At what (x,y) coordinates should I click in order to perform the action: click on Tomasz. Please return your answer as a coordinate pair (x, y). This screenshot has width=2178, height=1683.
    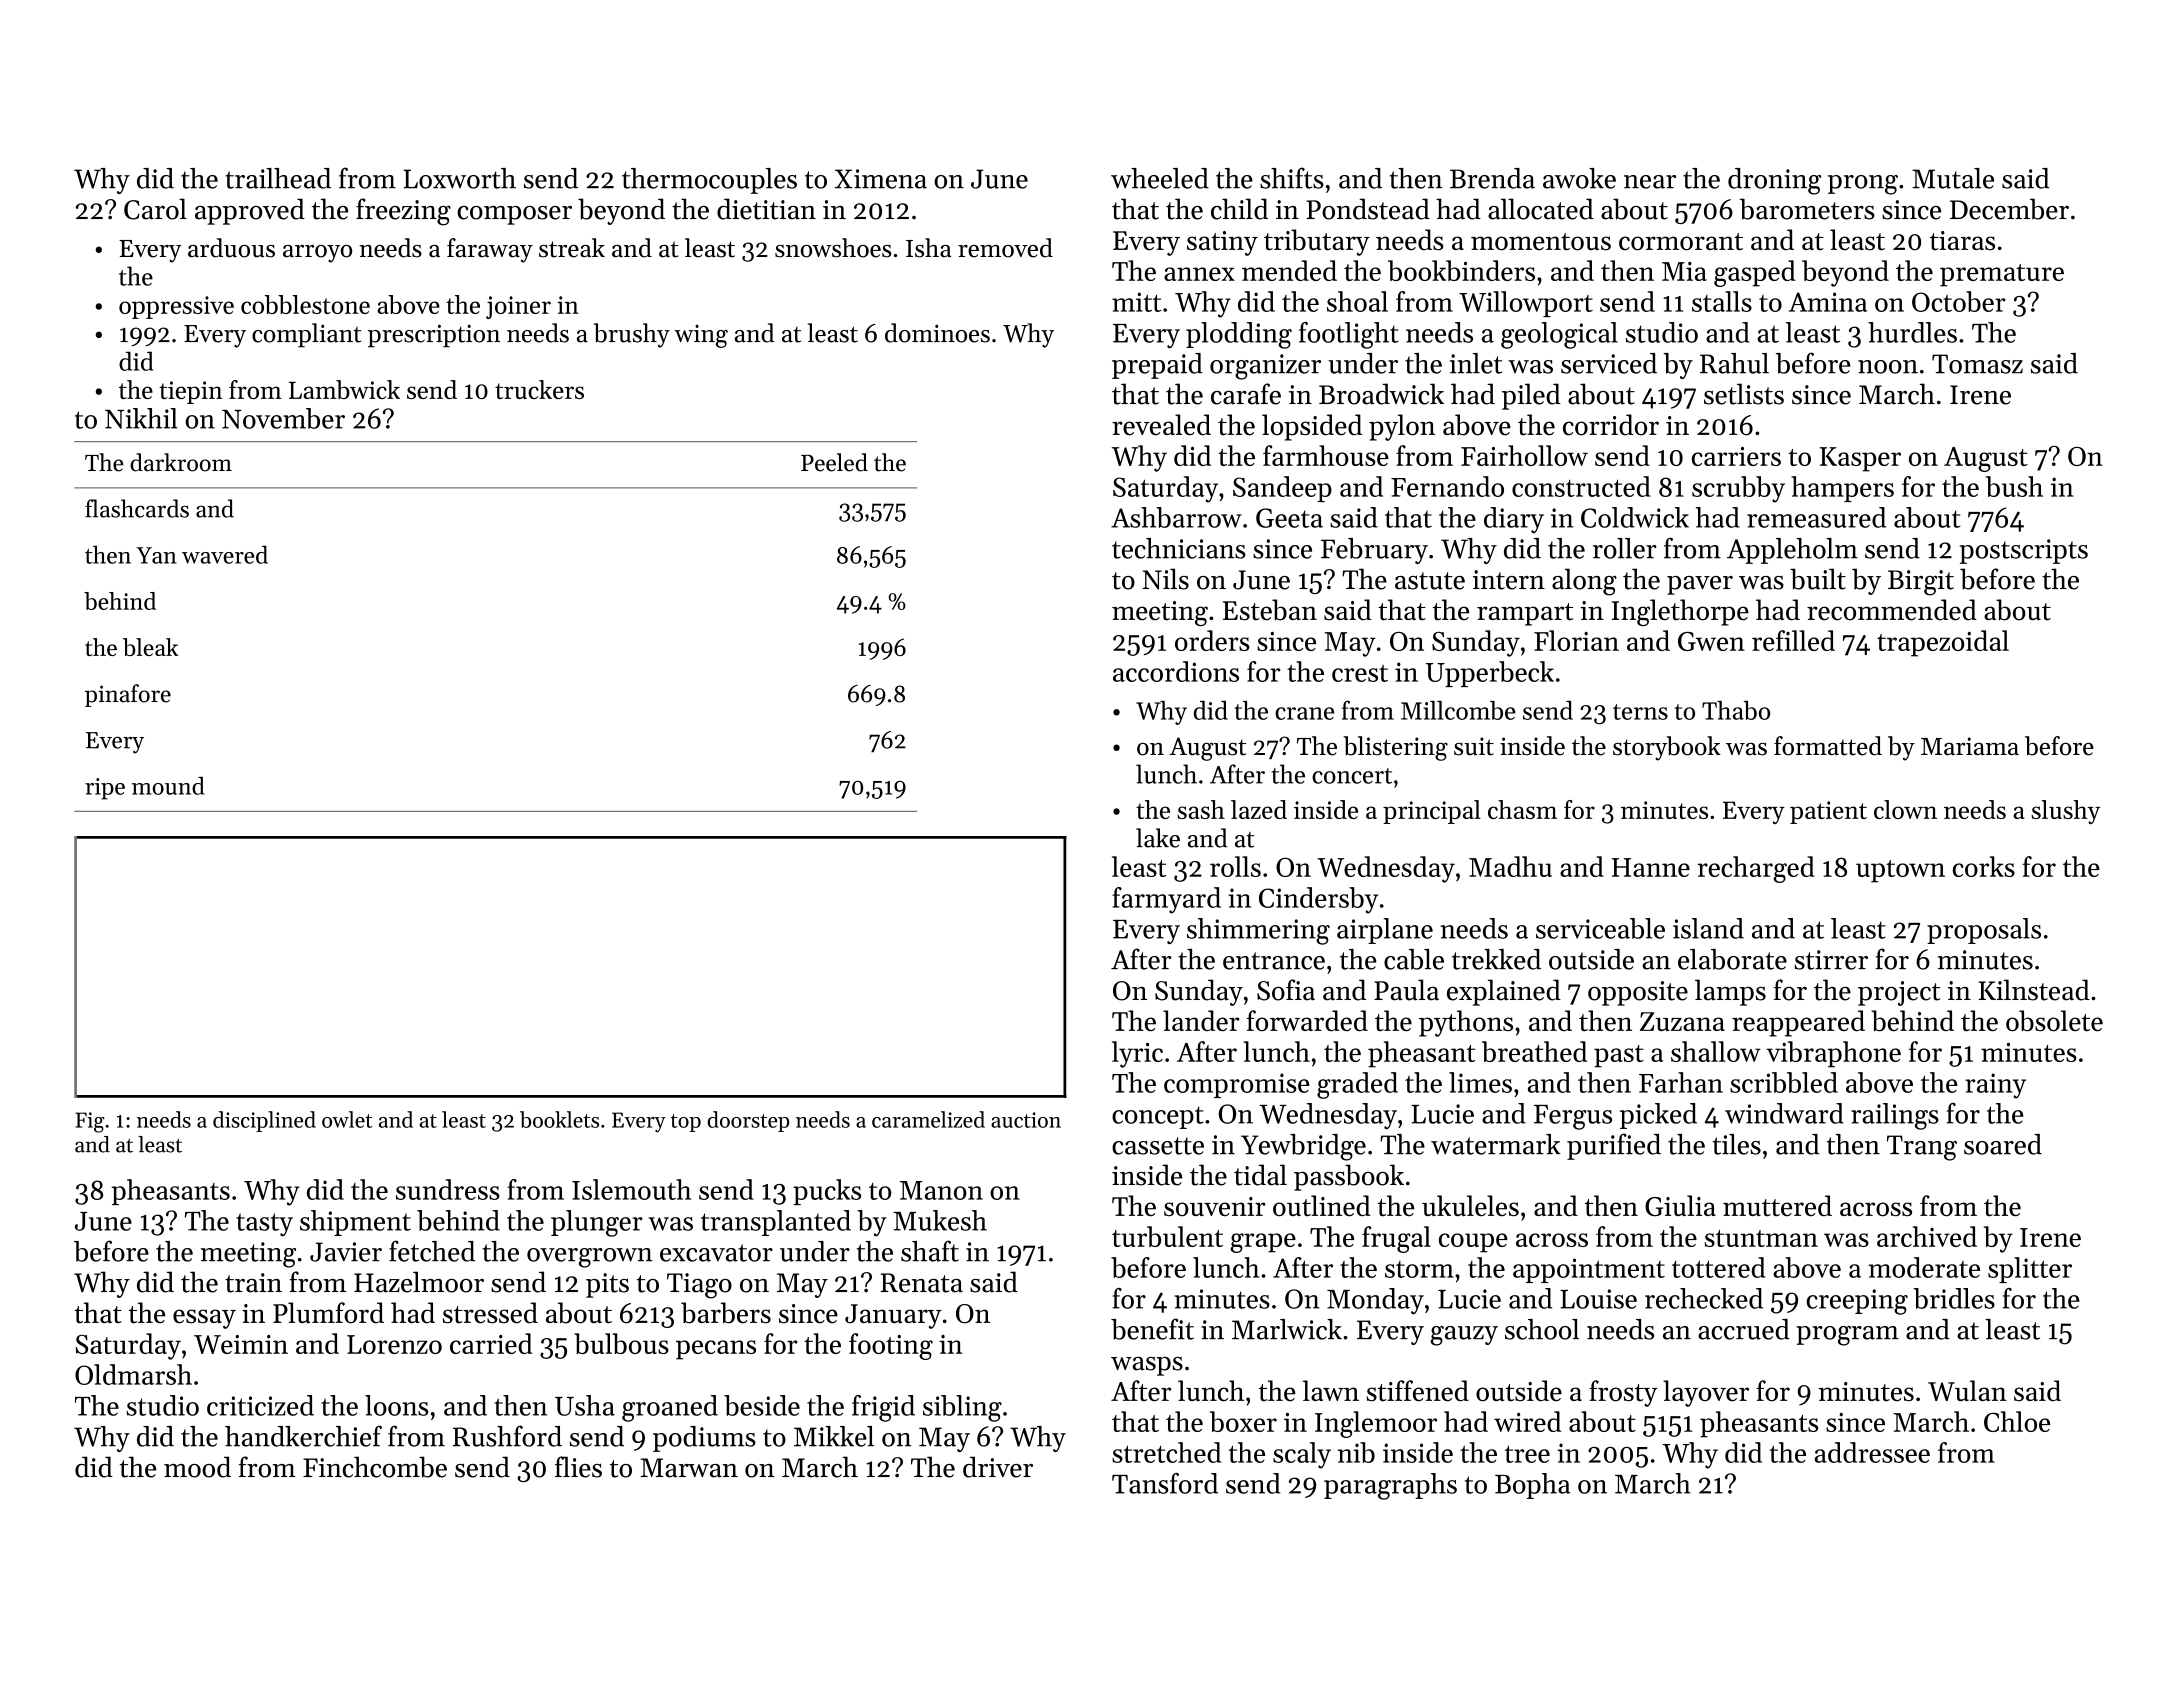
    Looking at the image, I should click on (1977, 364).
